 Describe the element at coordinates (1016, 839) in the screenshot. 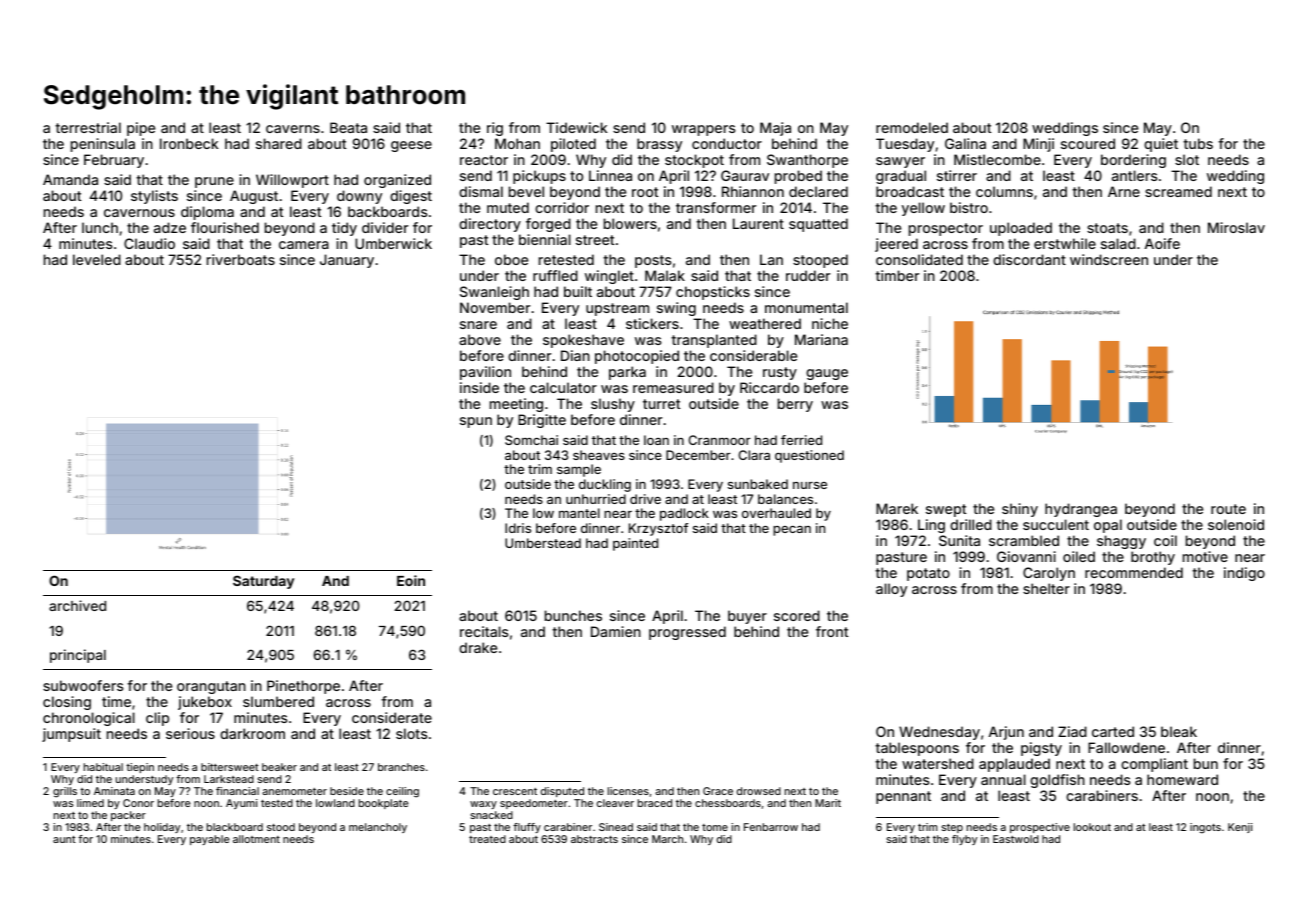

I see `Eastwold` at that location.
